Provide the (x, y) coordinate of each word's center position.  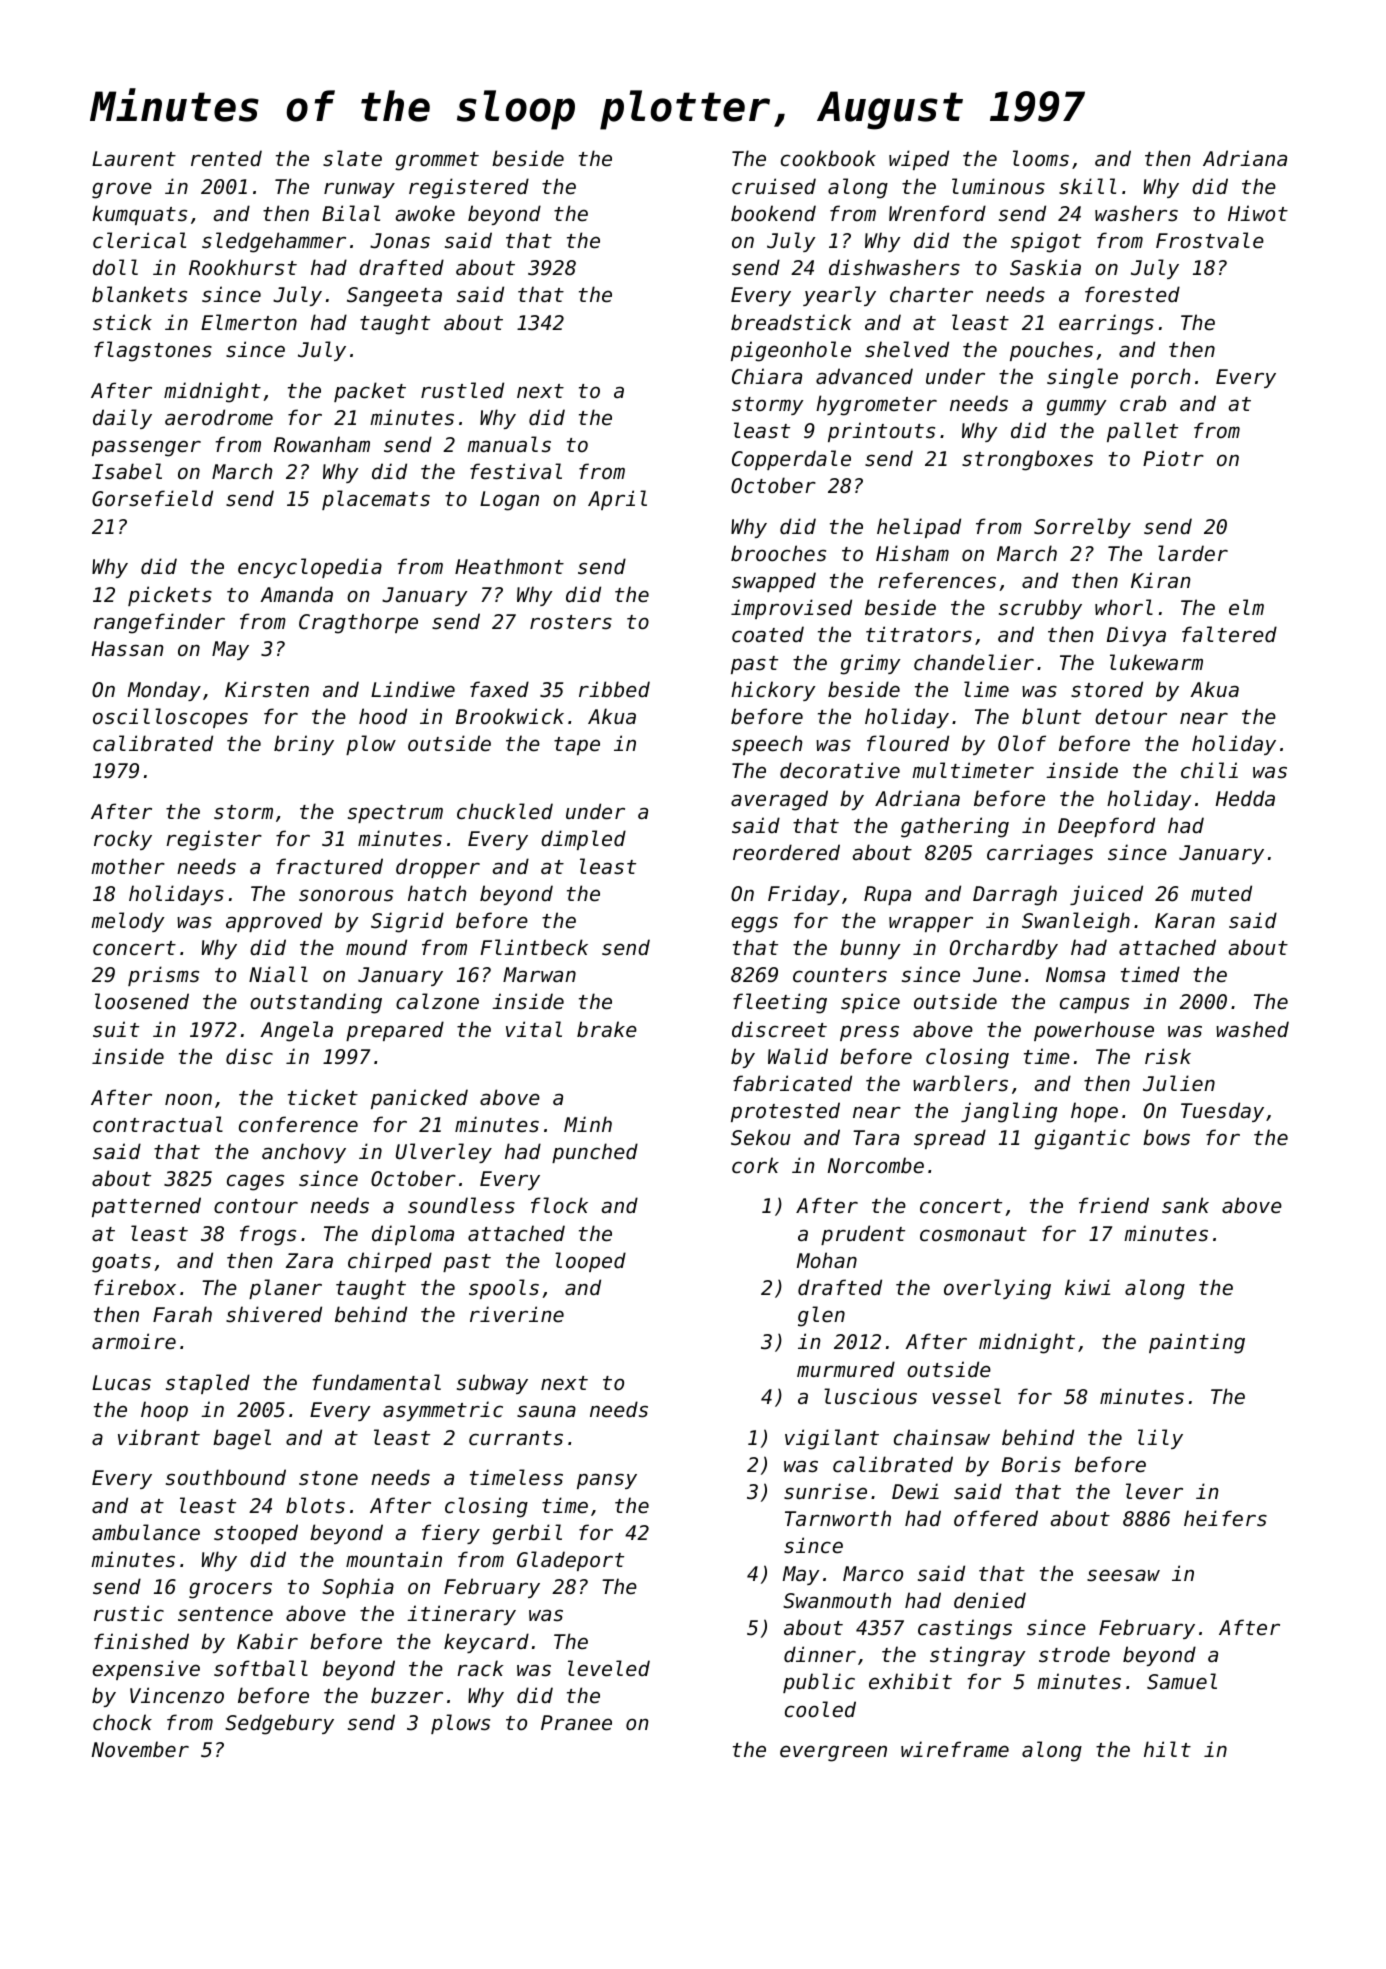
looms (1041, 158)
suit (116, 1029)
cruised (774, 186)
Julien (1179, 1083)
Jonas (400, 241)
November (140, 1749)
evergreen (833, 1753)
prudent (863, 1235)
